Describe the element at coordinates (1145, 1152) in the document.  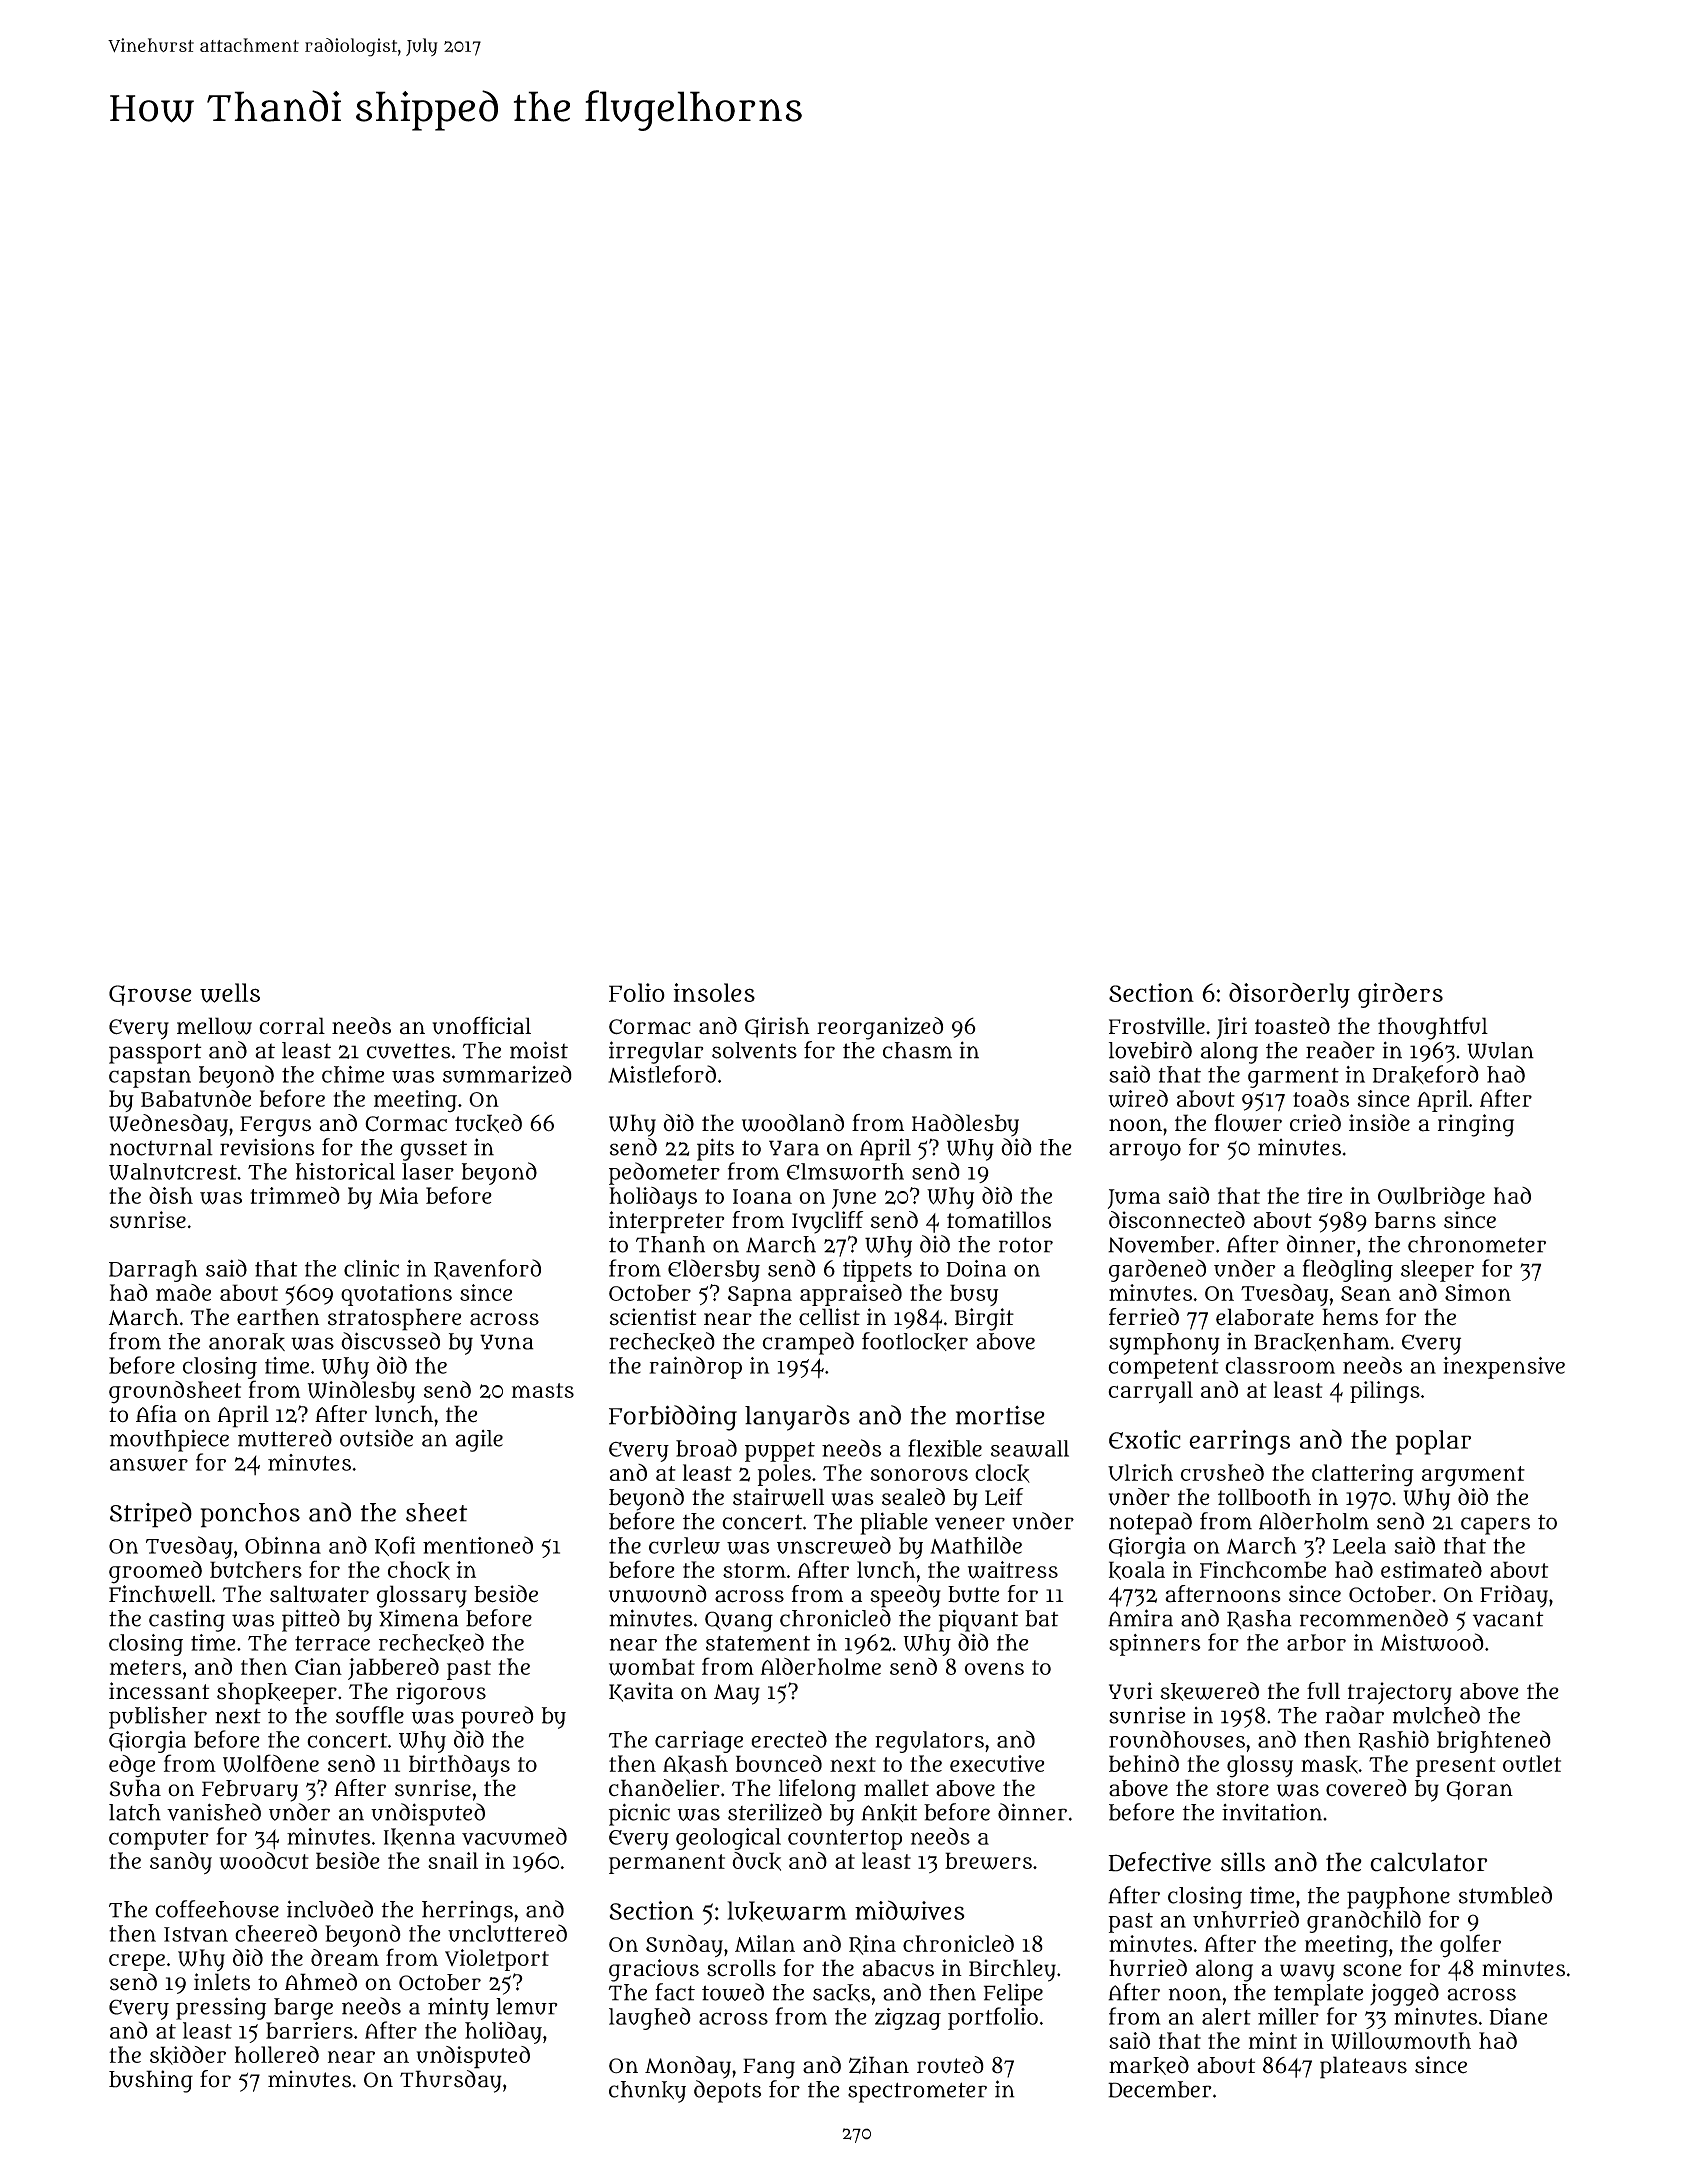
I see `arroyo` at that location.
